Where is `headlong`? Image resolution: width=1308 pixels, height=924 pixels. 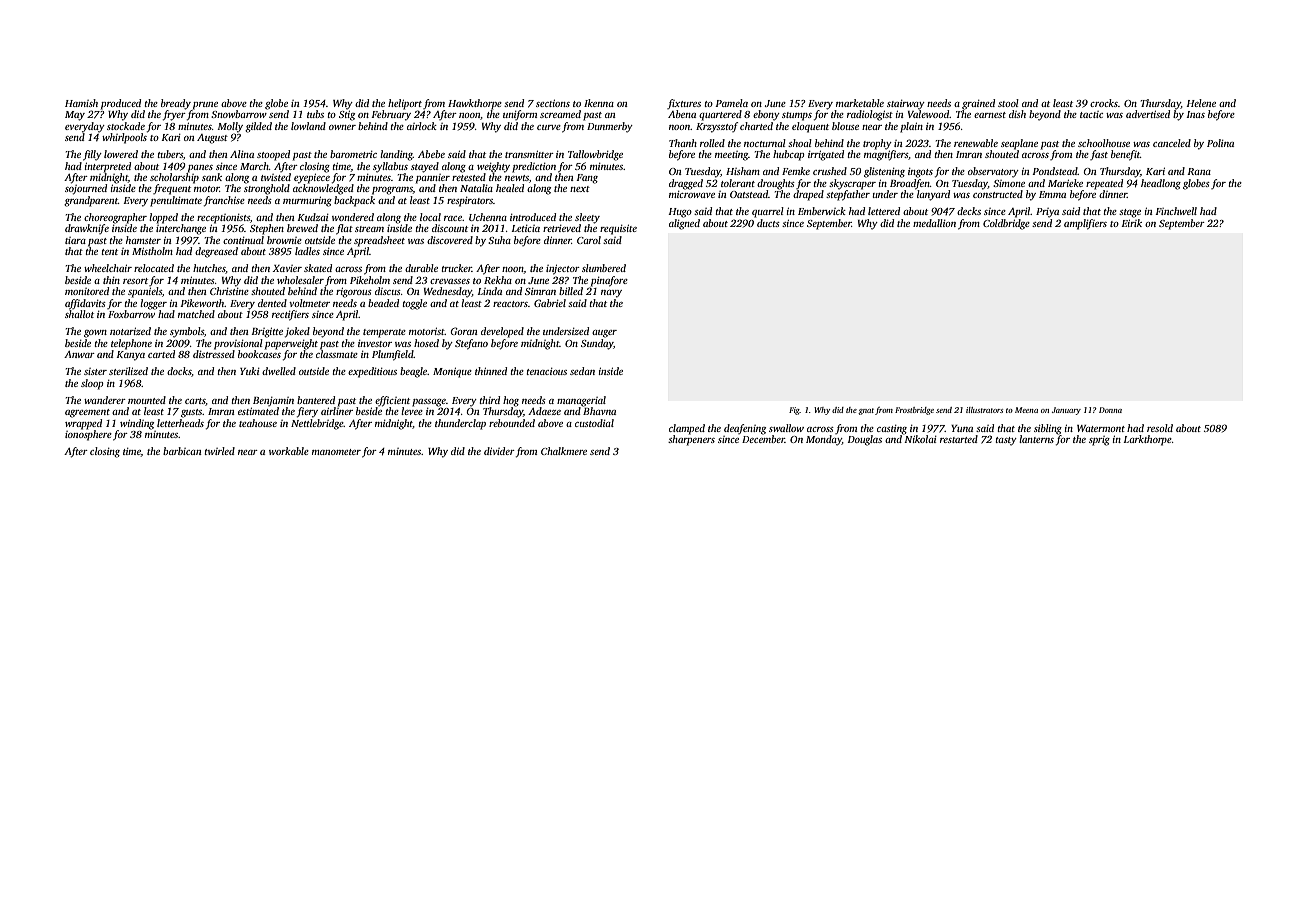
headlong is located at coordinates (1161, 184).
